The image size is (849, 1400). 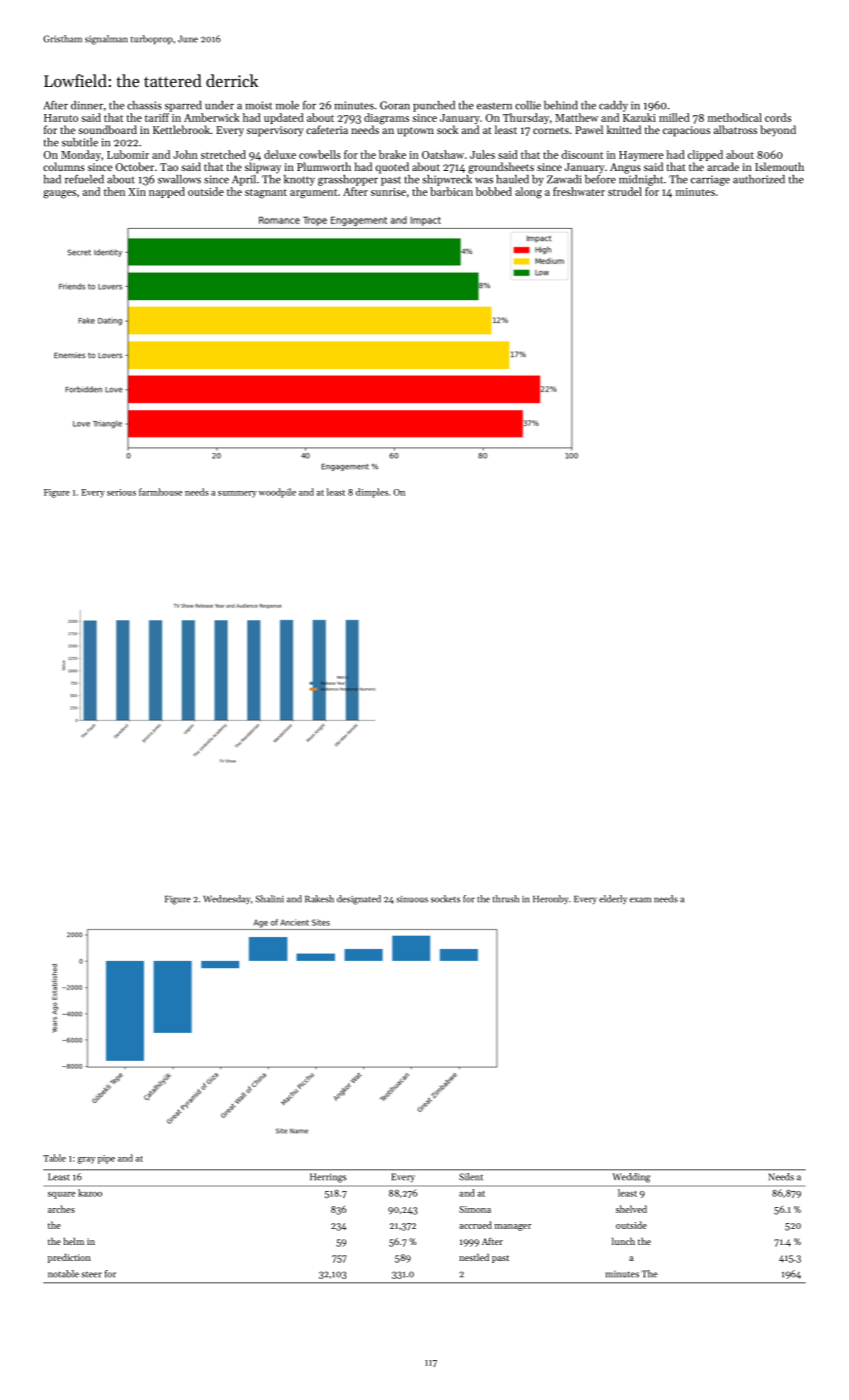 What do you see at coordinates (613, 899) in the screenshot?
I see `elderly` at bounding box center [613, 899].
